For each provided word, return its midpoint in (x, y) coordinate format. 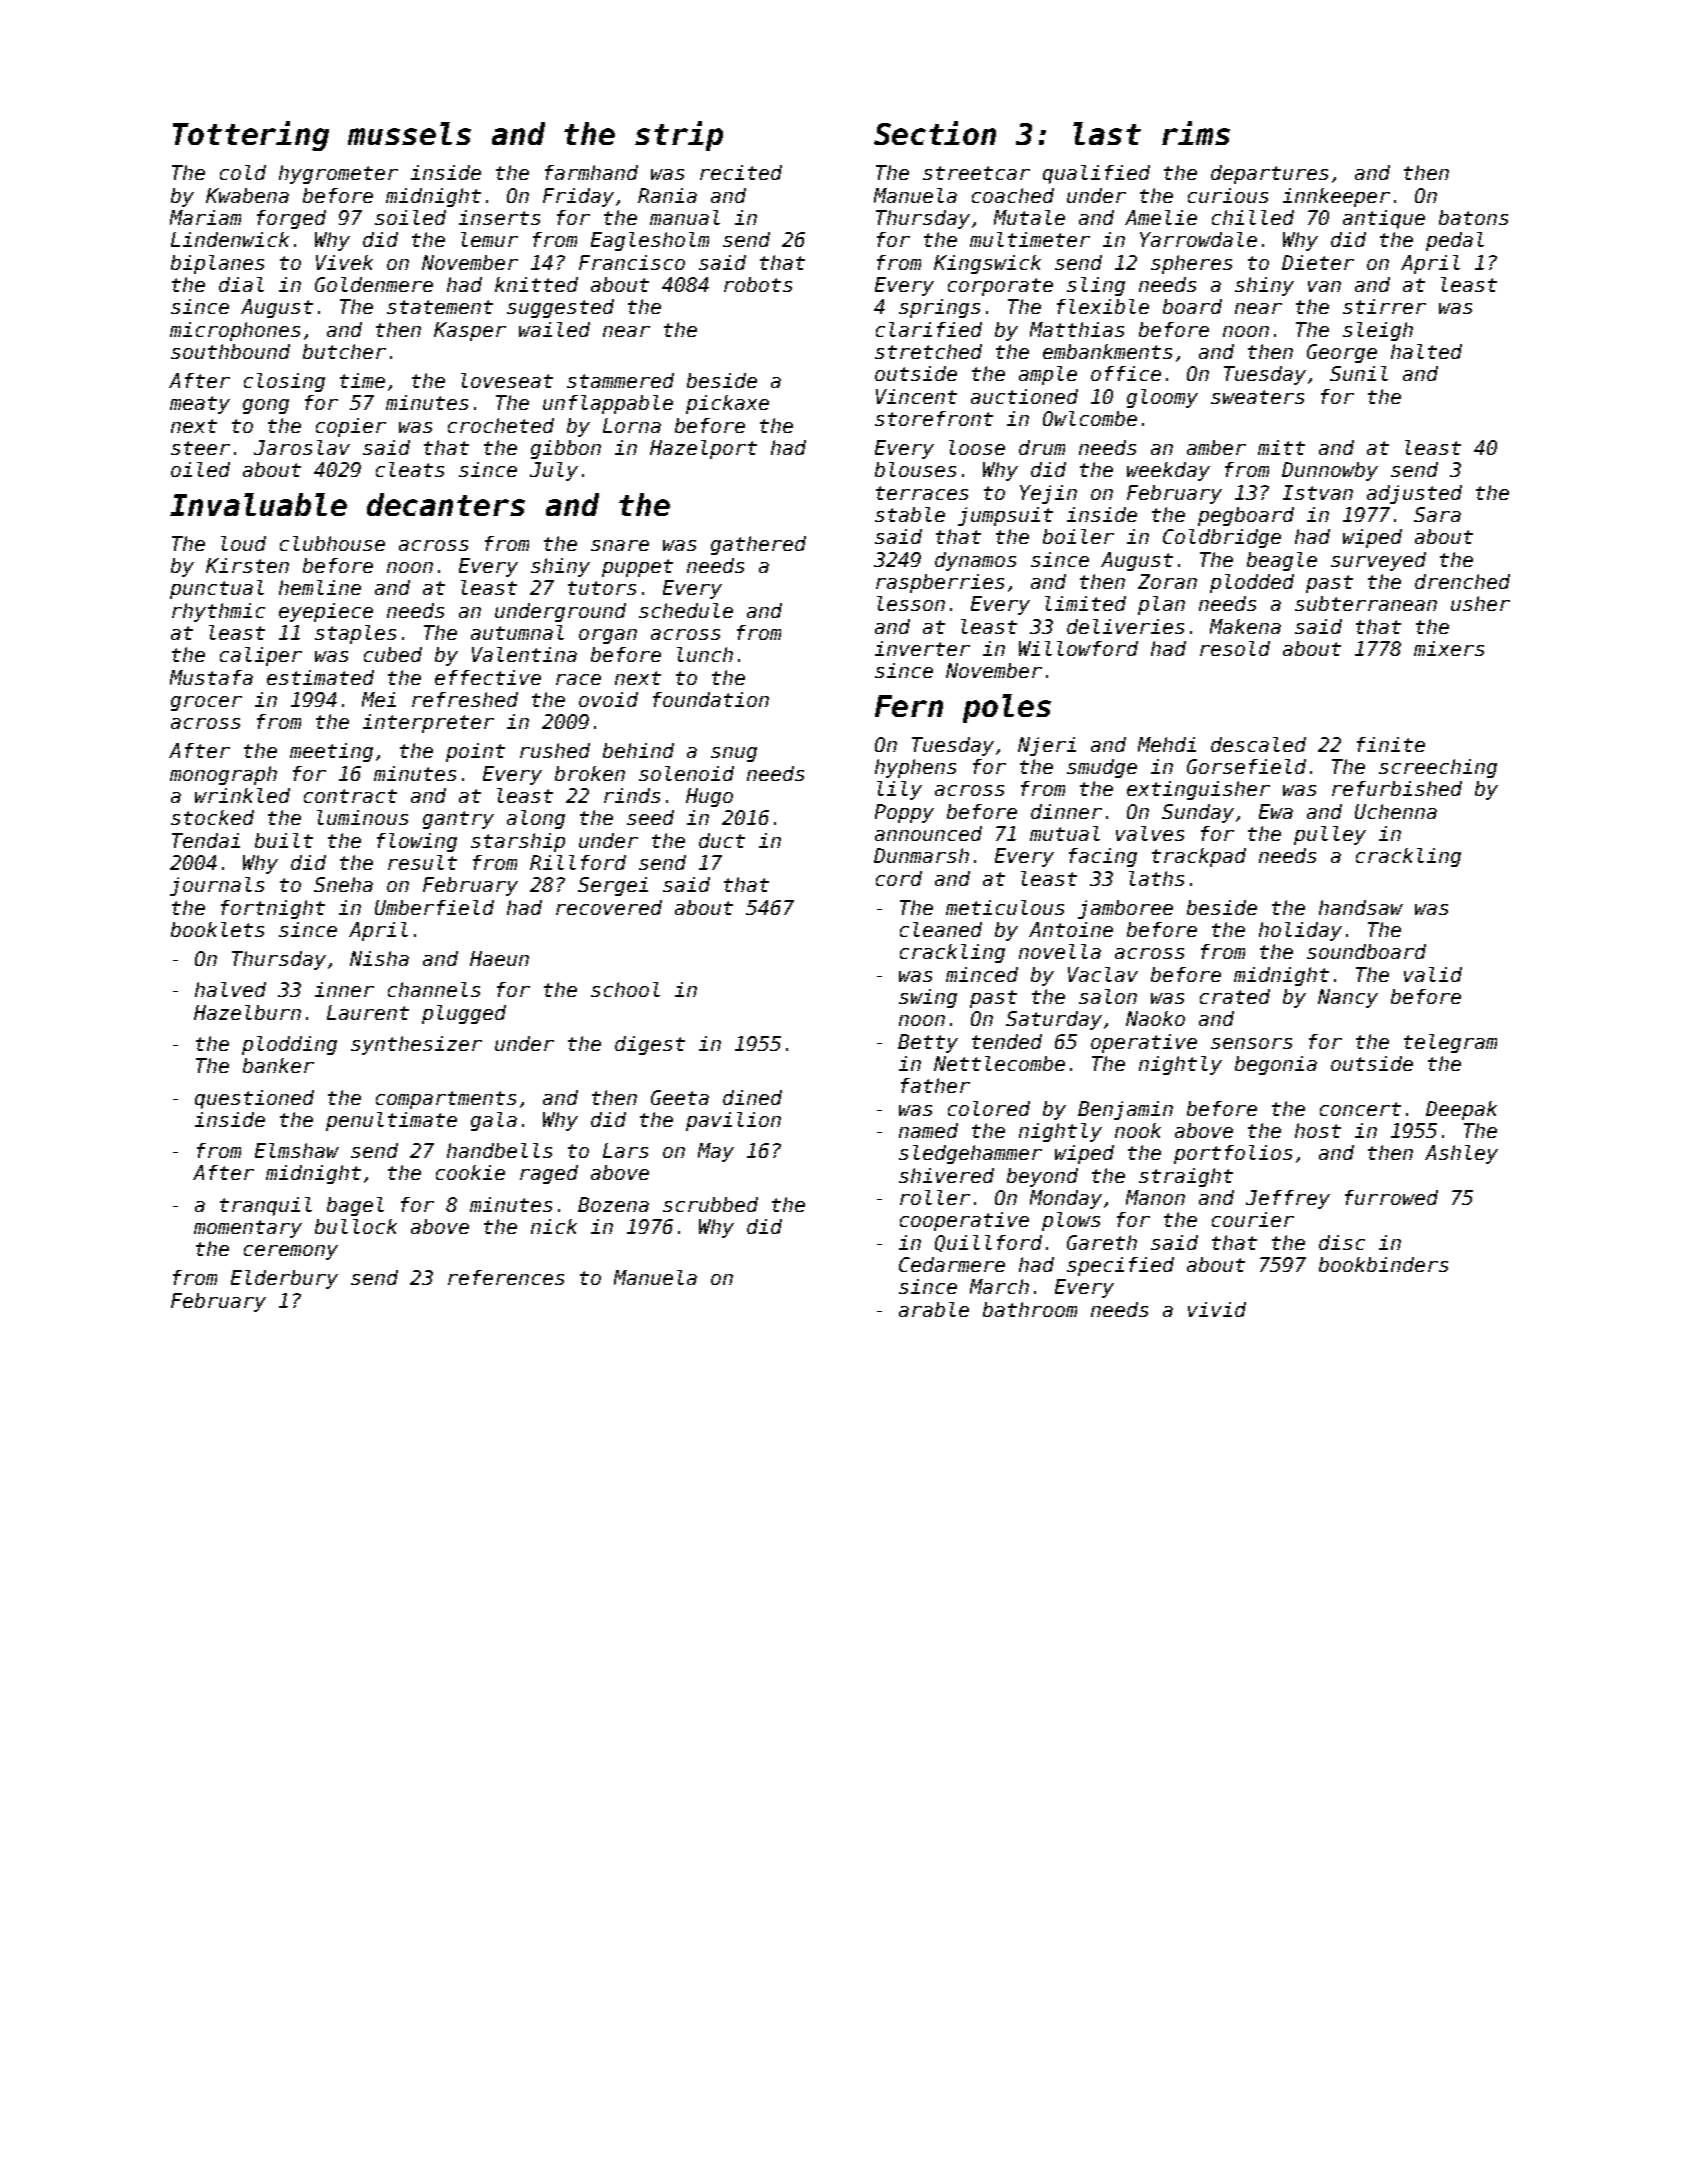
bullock (356, 1226)
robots (758, 284)
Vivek (344, 262)
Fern (909, 706)
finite (1391, 744)
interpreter (428, 723)
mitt (1281, 447)
